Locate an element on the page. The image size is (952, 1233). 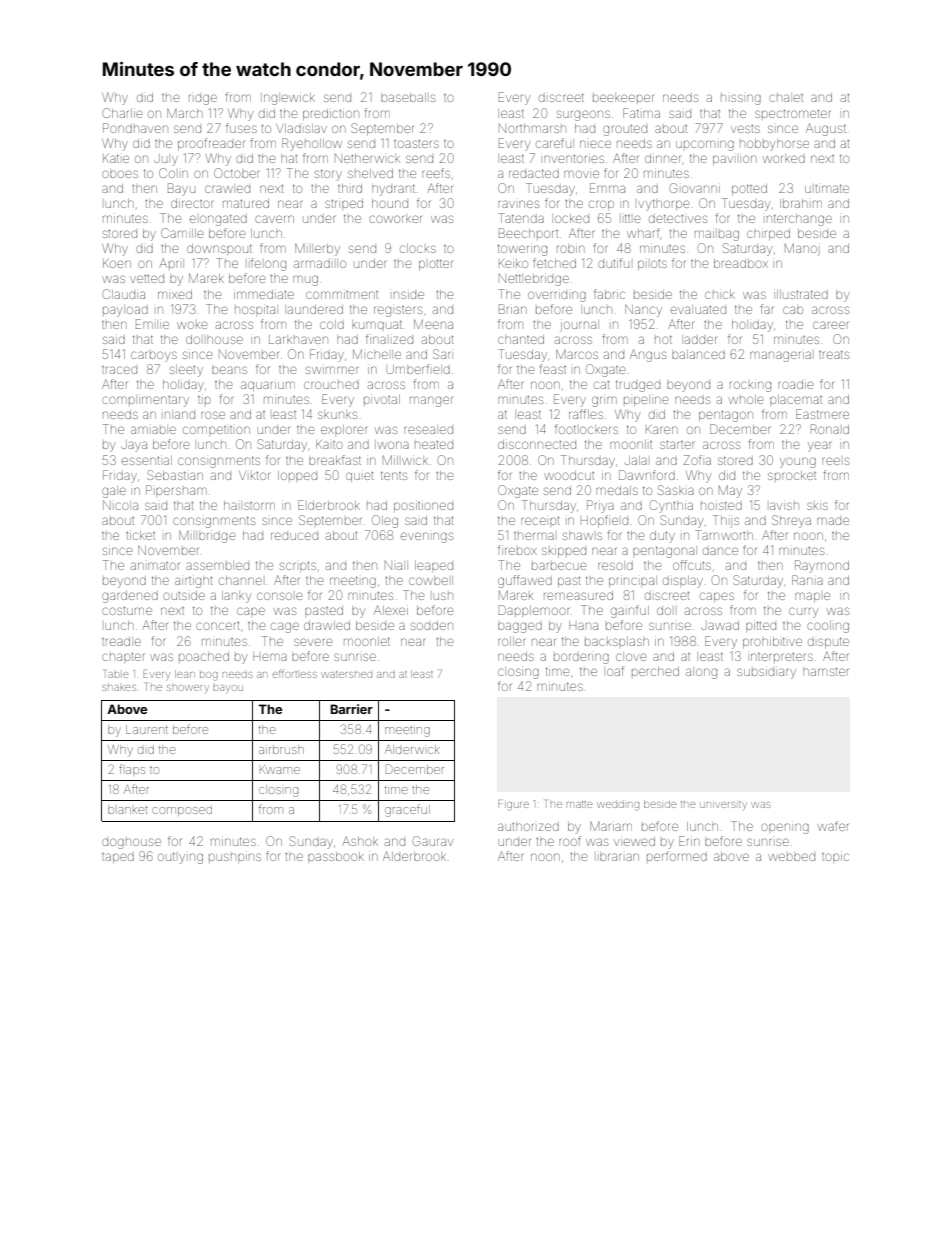
opening is located at coordinates (785, 828).
